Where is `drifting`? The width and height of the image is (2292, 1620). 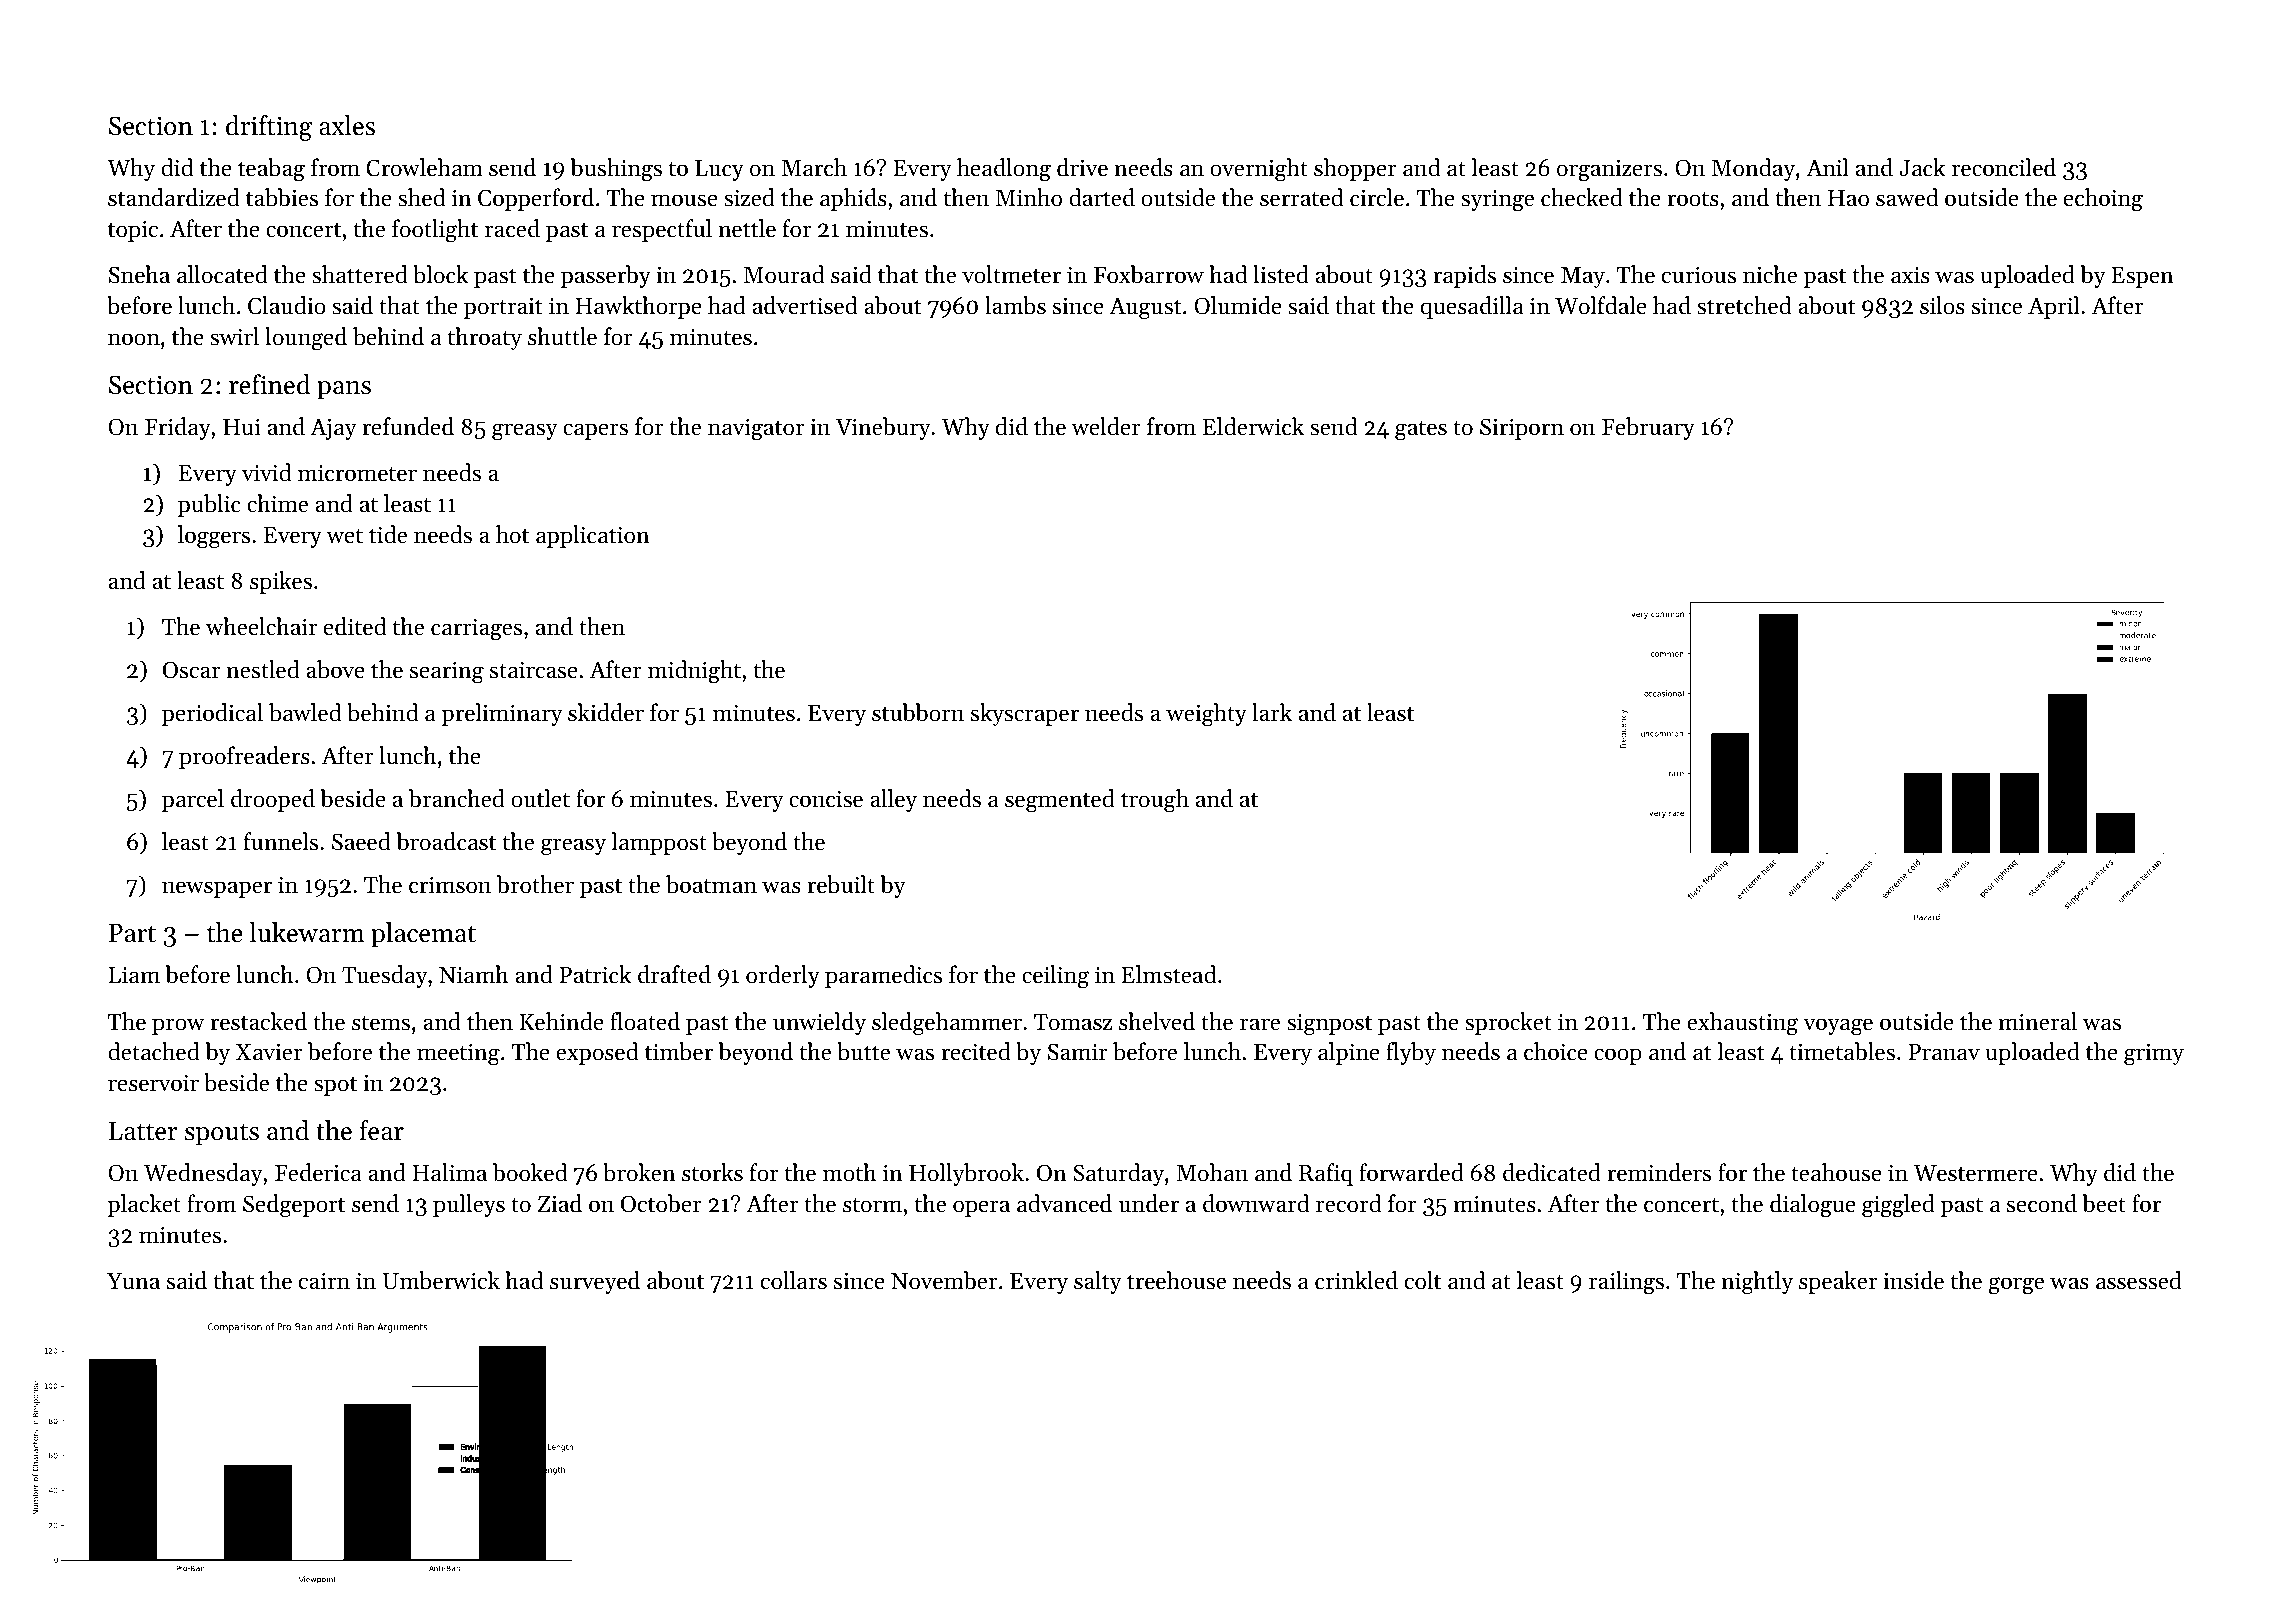 drifting is located at coordinates (269, 128).
